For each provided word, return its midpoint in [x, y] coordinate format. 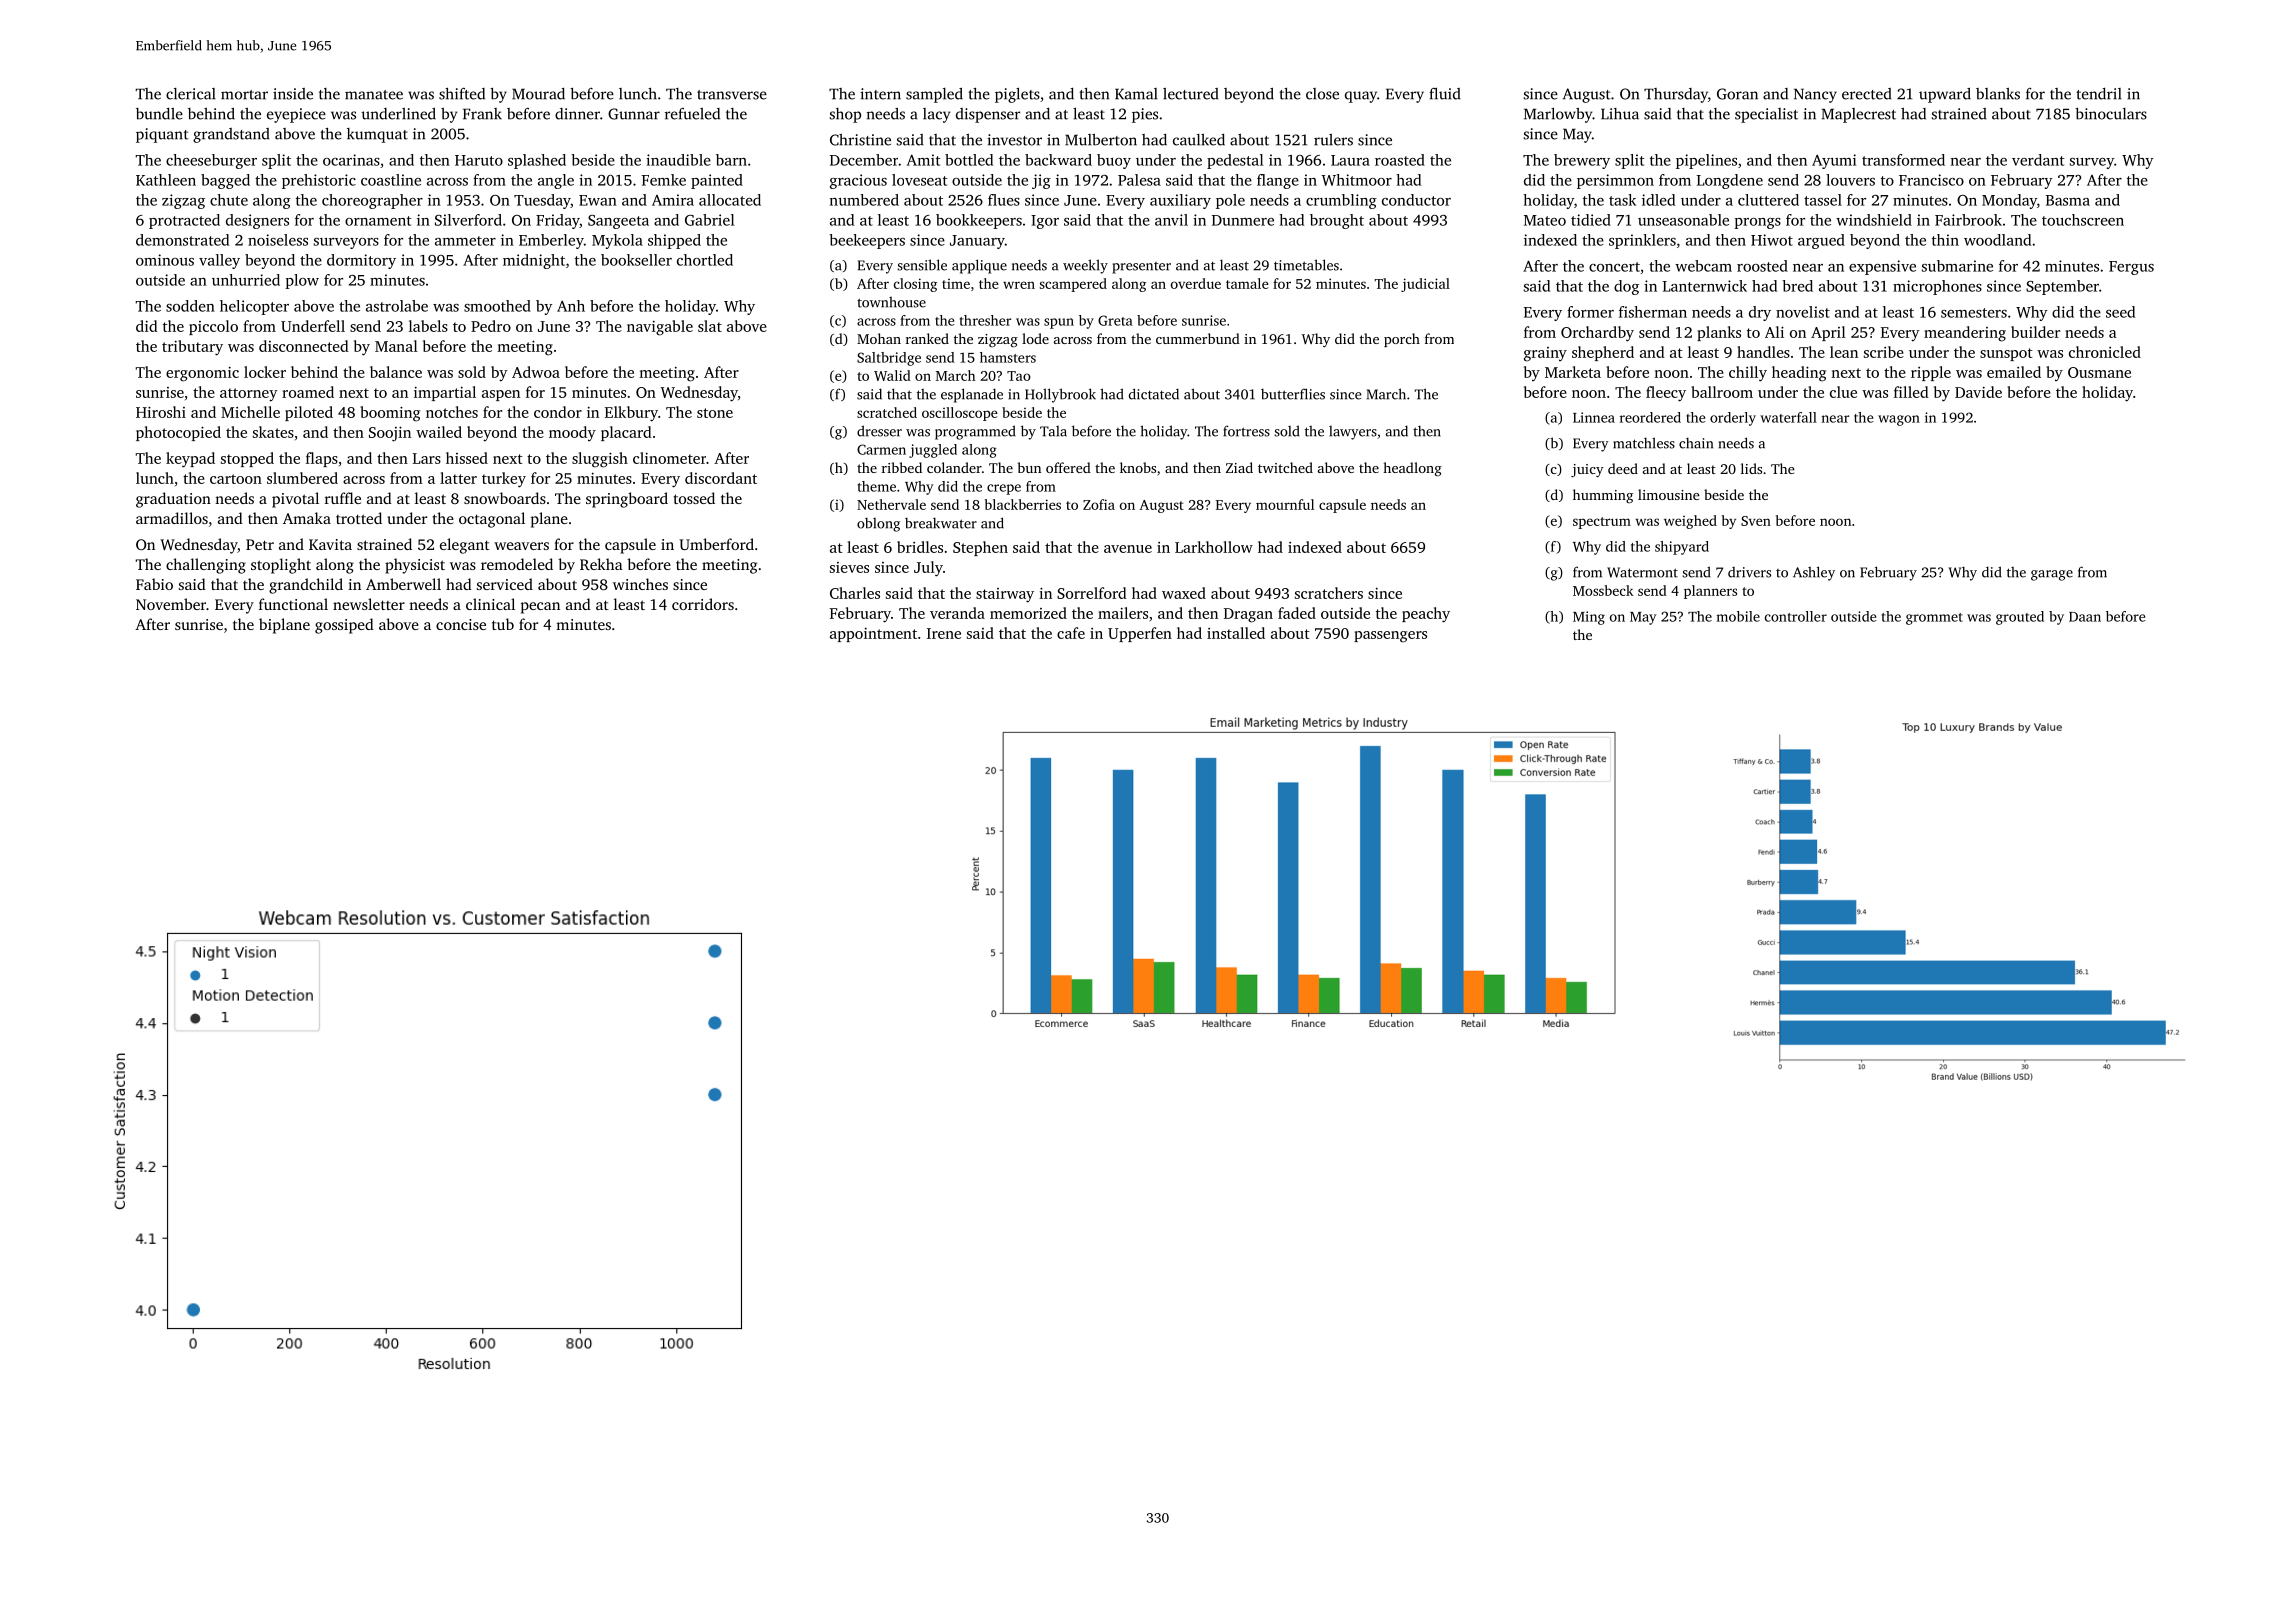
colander [954, 467]
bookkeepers [979, 221]
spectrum [1602, 523]
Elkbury [631, 414]
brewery [1582, 161]
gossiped [344, 626]
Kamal [1136, 94]
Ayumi [1834, 161]
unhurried [246, 280]
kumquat [377, 135]
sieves [849, 567]
